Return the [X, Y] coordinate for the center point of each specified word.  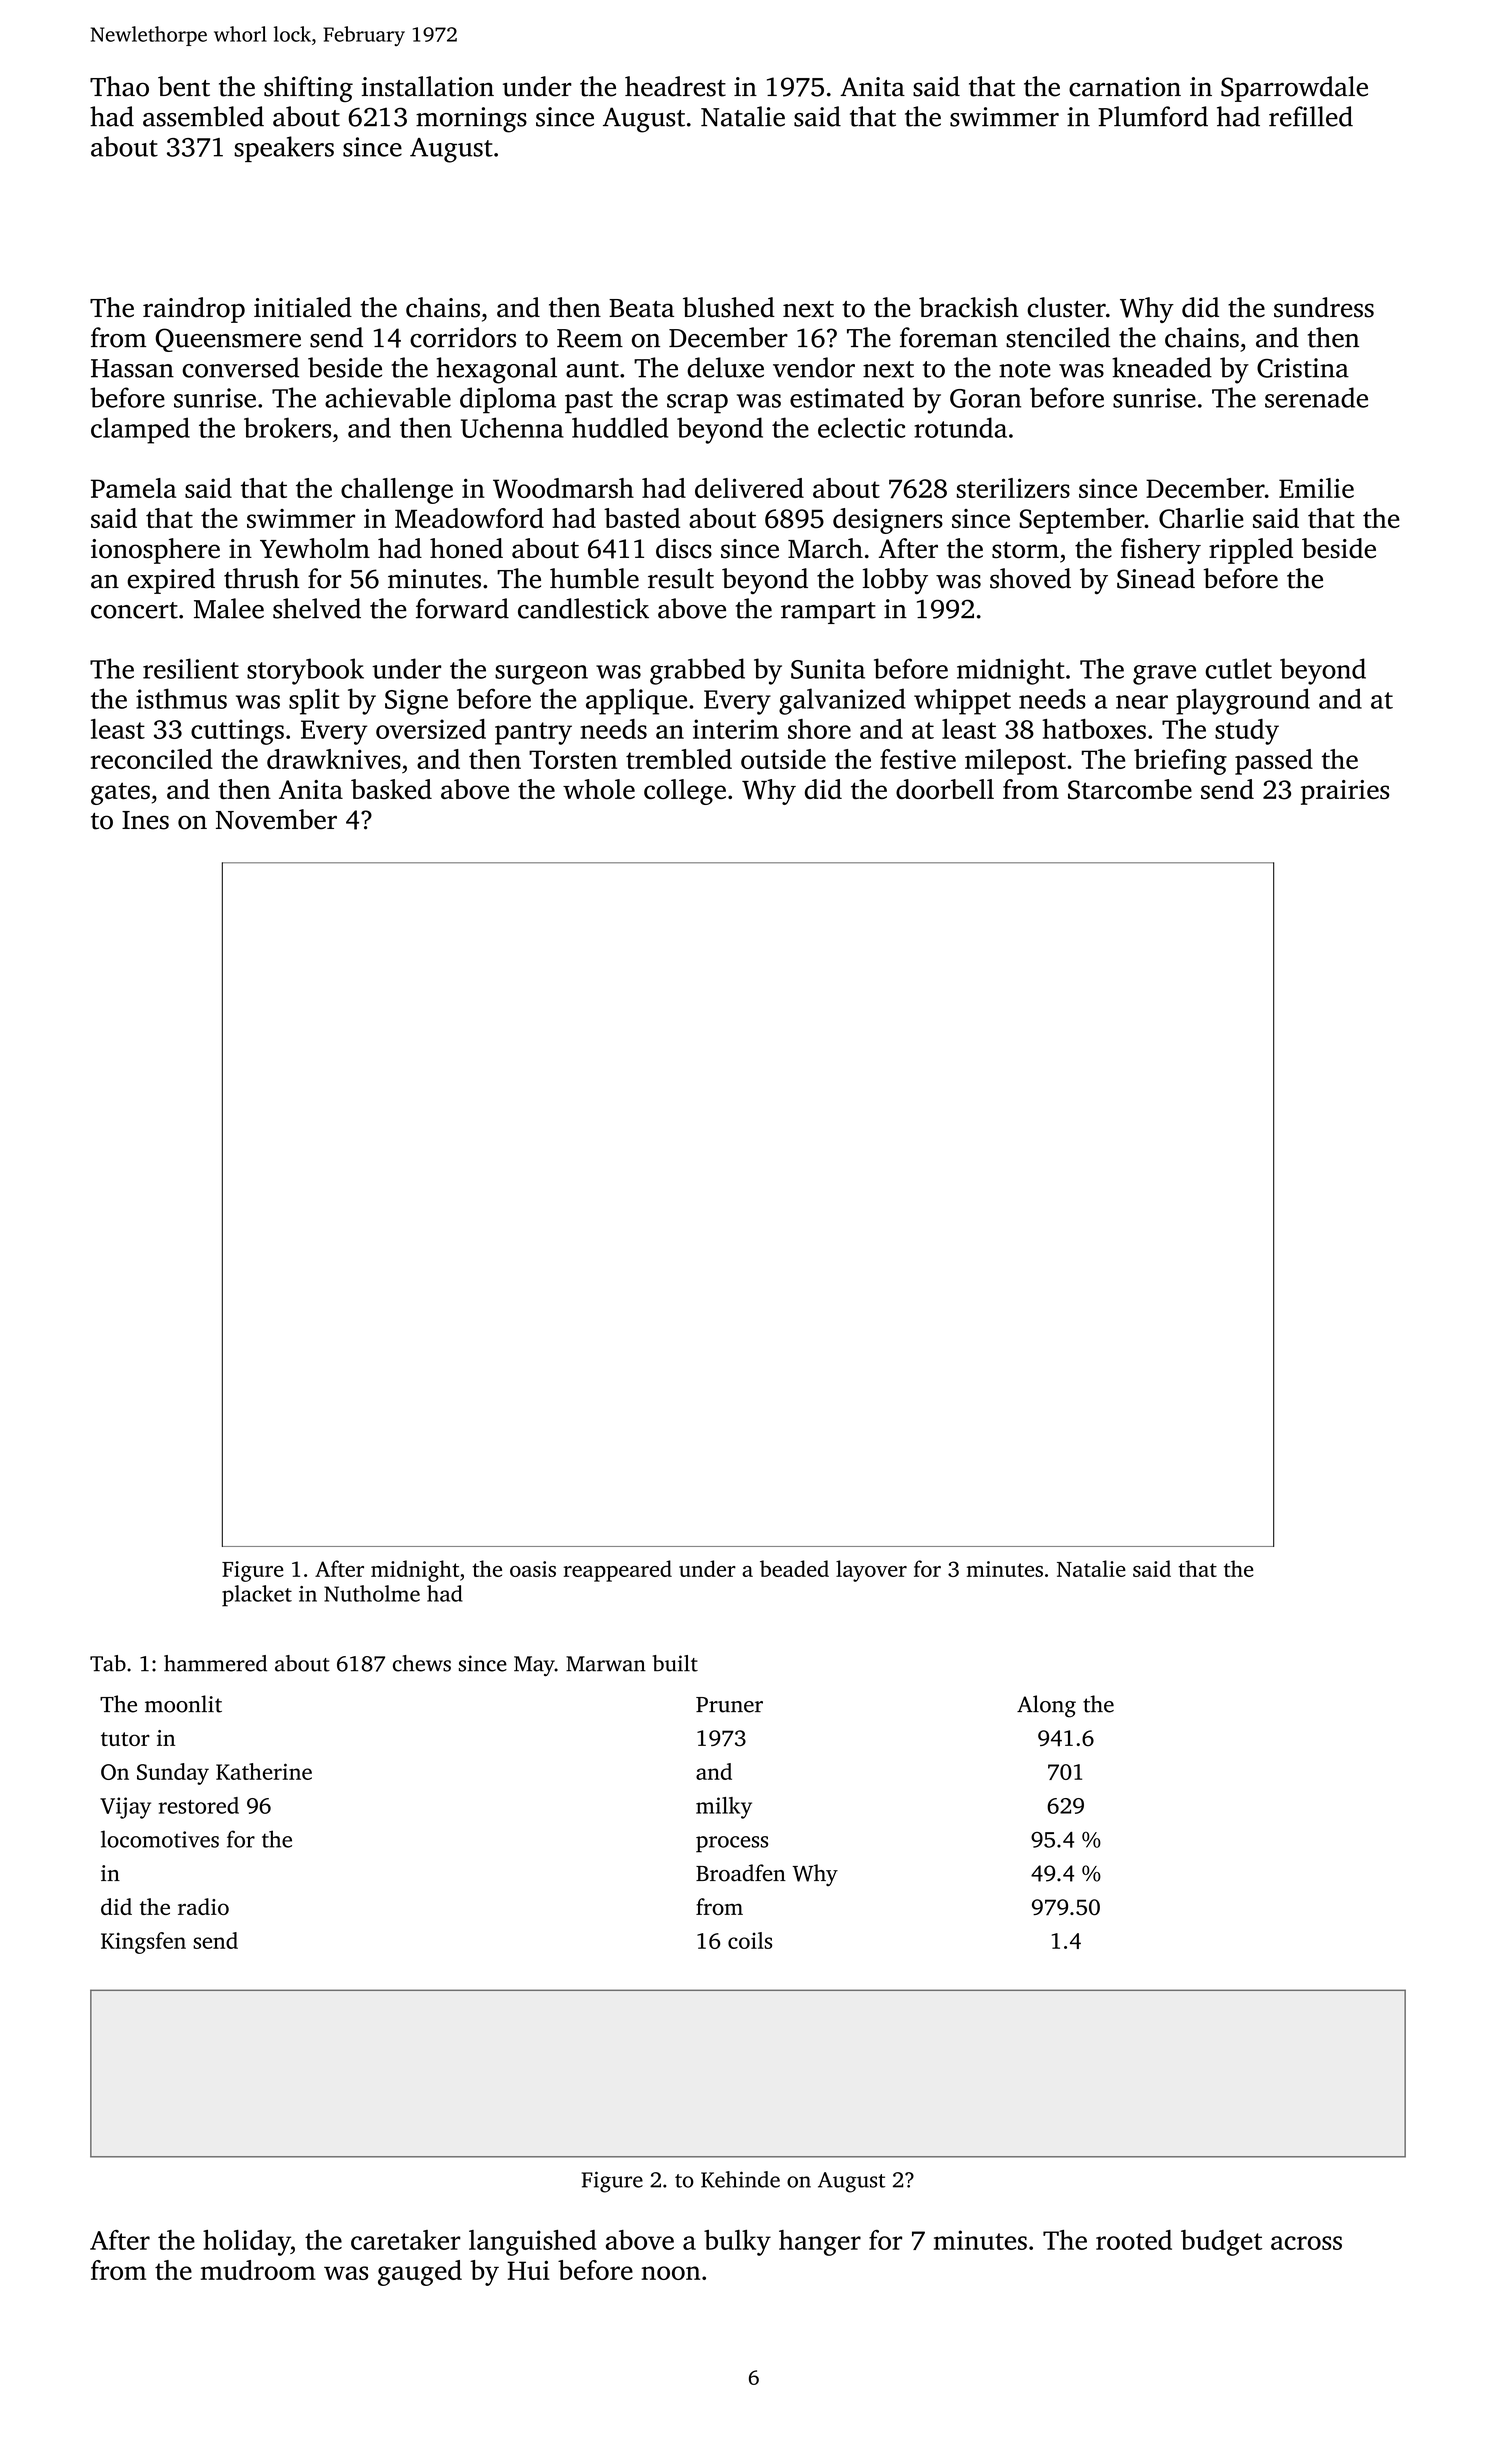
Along [1046, 1706]
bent [184, 86]
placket [257, 1596]
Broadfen [741, 1873]
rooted [1134, 2240]
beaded [794, 1568]
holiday [247, 2243]
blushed [729, 307]
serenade [1316, 397]
